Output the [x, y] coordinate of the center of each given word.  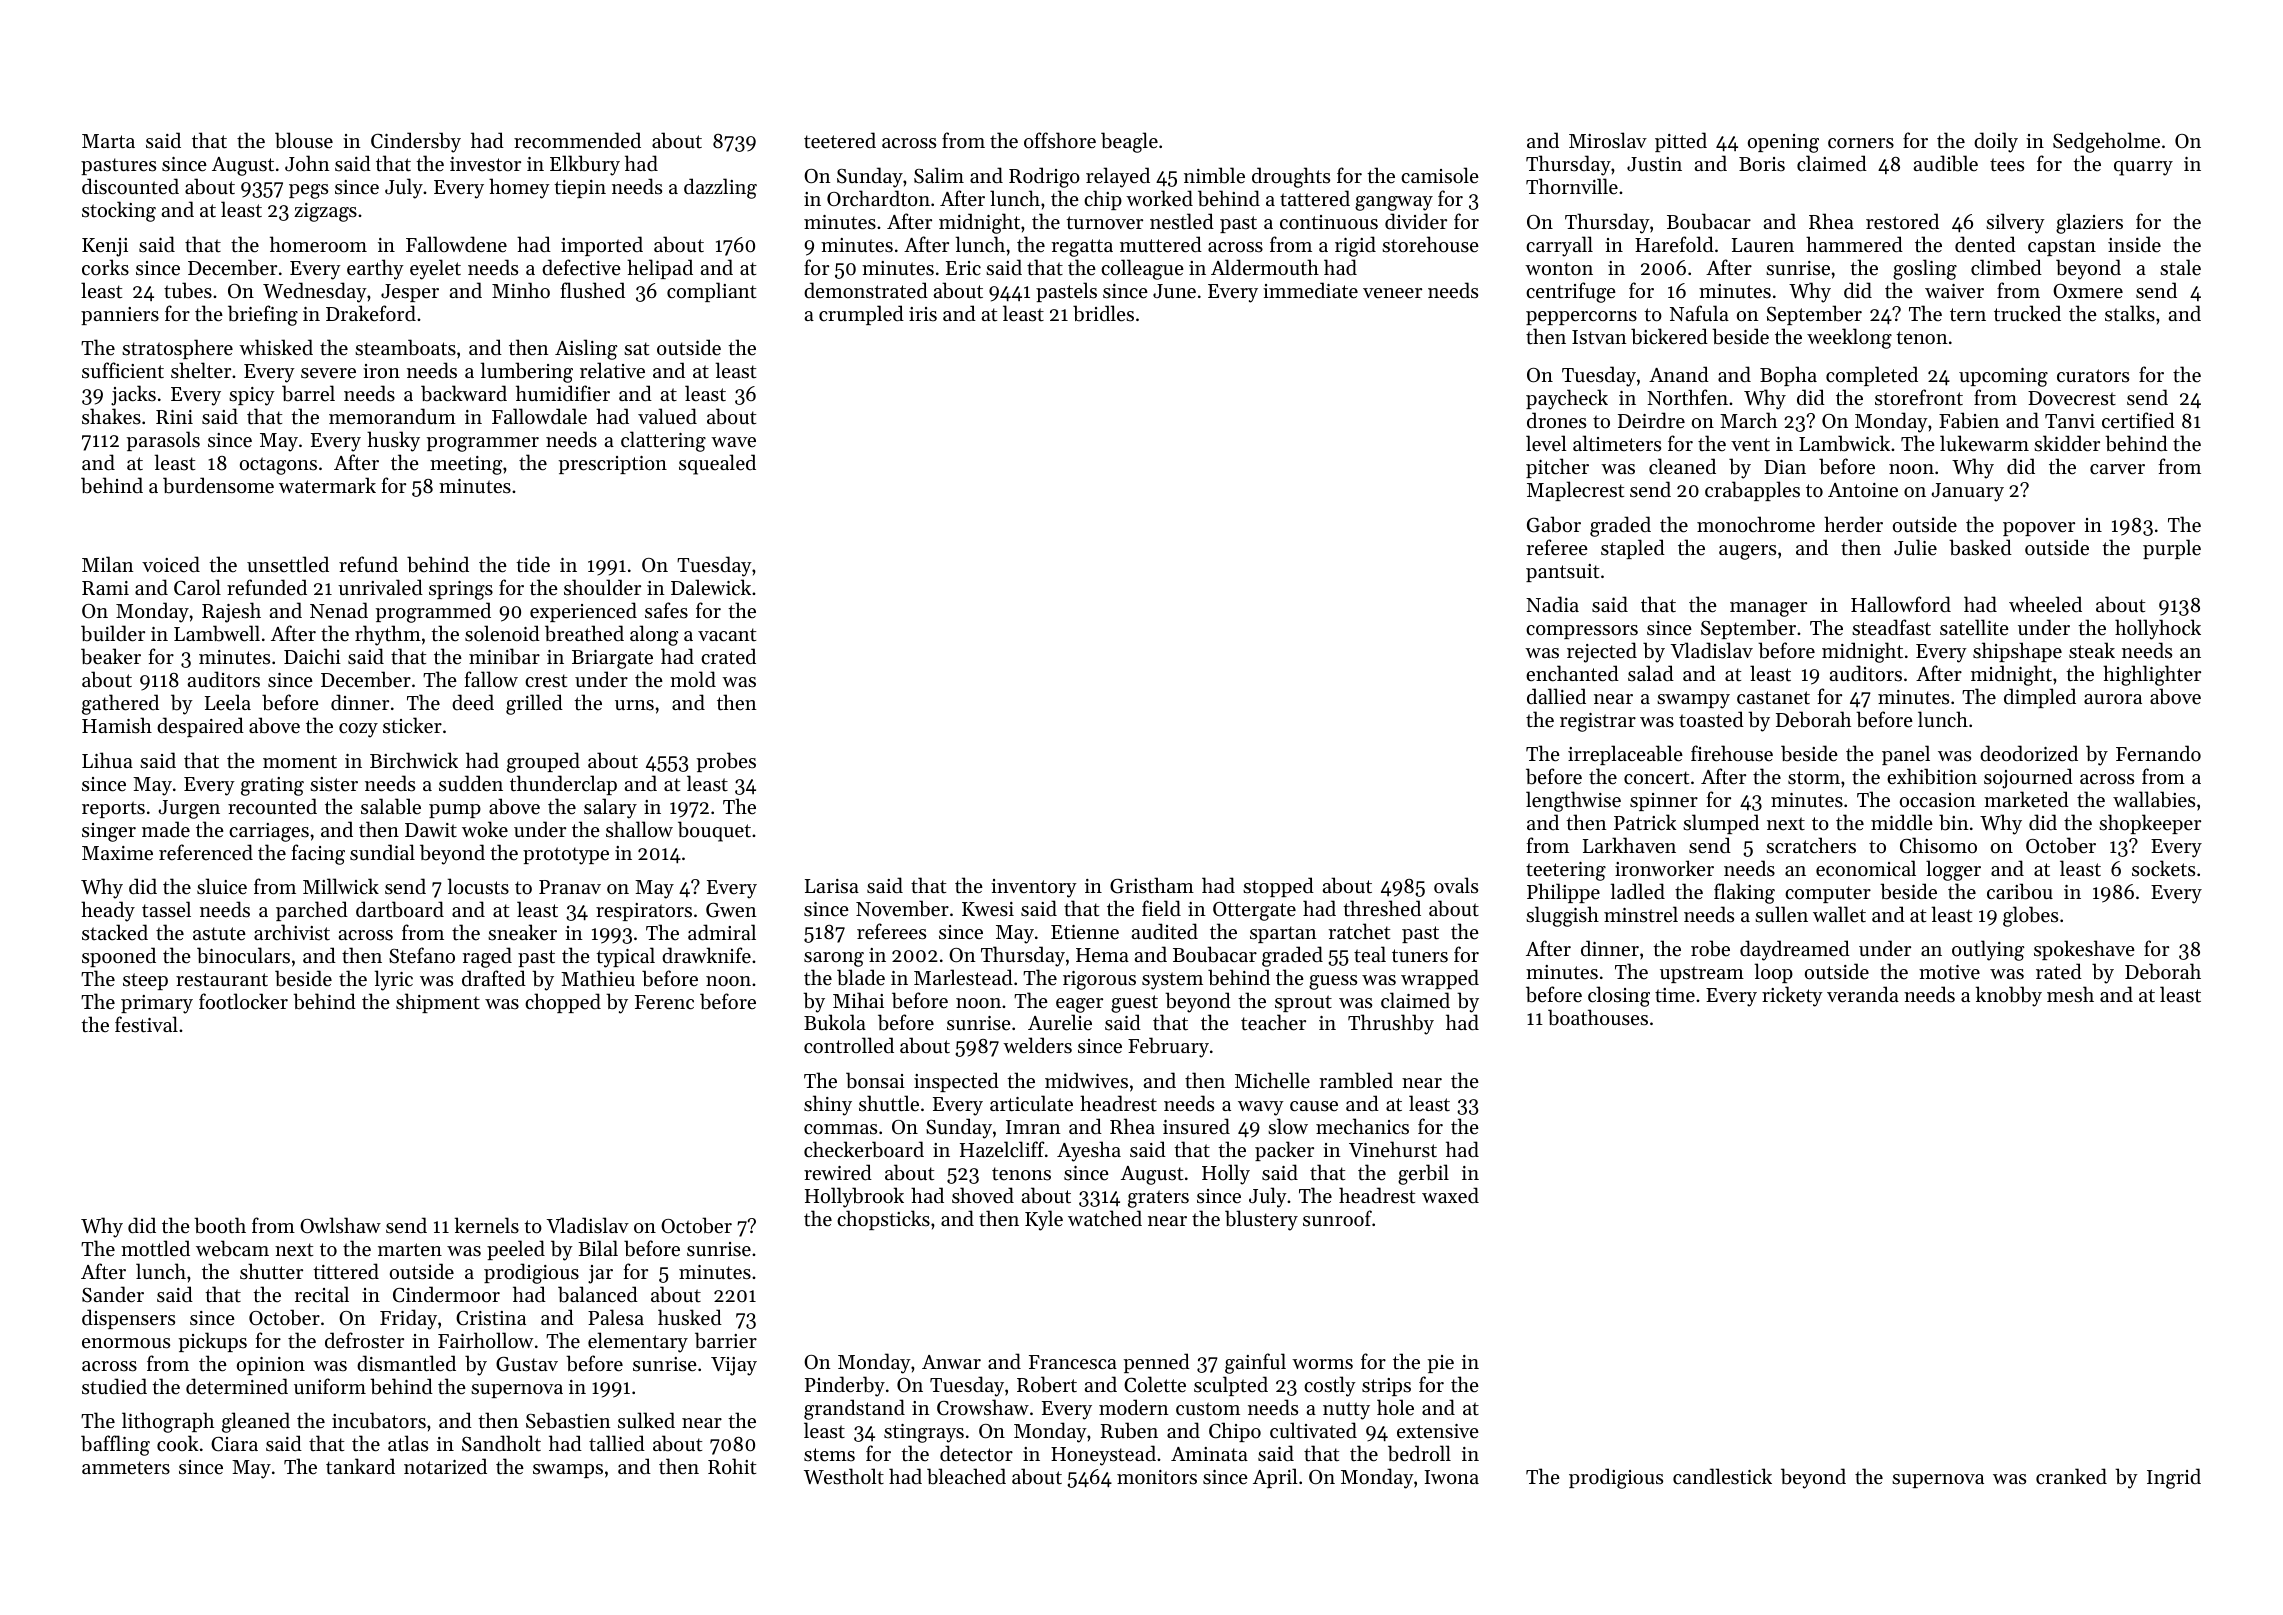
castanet [1773, 698]
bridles [1103, 313]
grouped [543, 762]
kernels [487, 1225]
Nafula [1699, 313]
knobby [2009, 996]
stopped [1278, 887]
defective [581, 267]
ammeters [126, 1468]
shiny [828, 1105]
